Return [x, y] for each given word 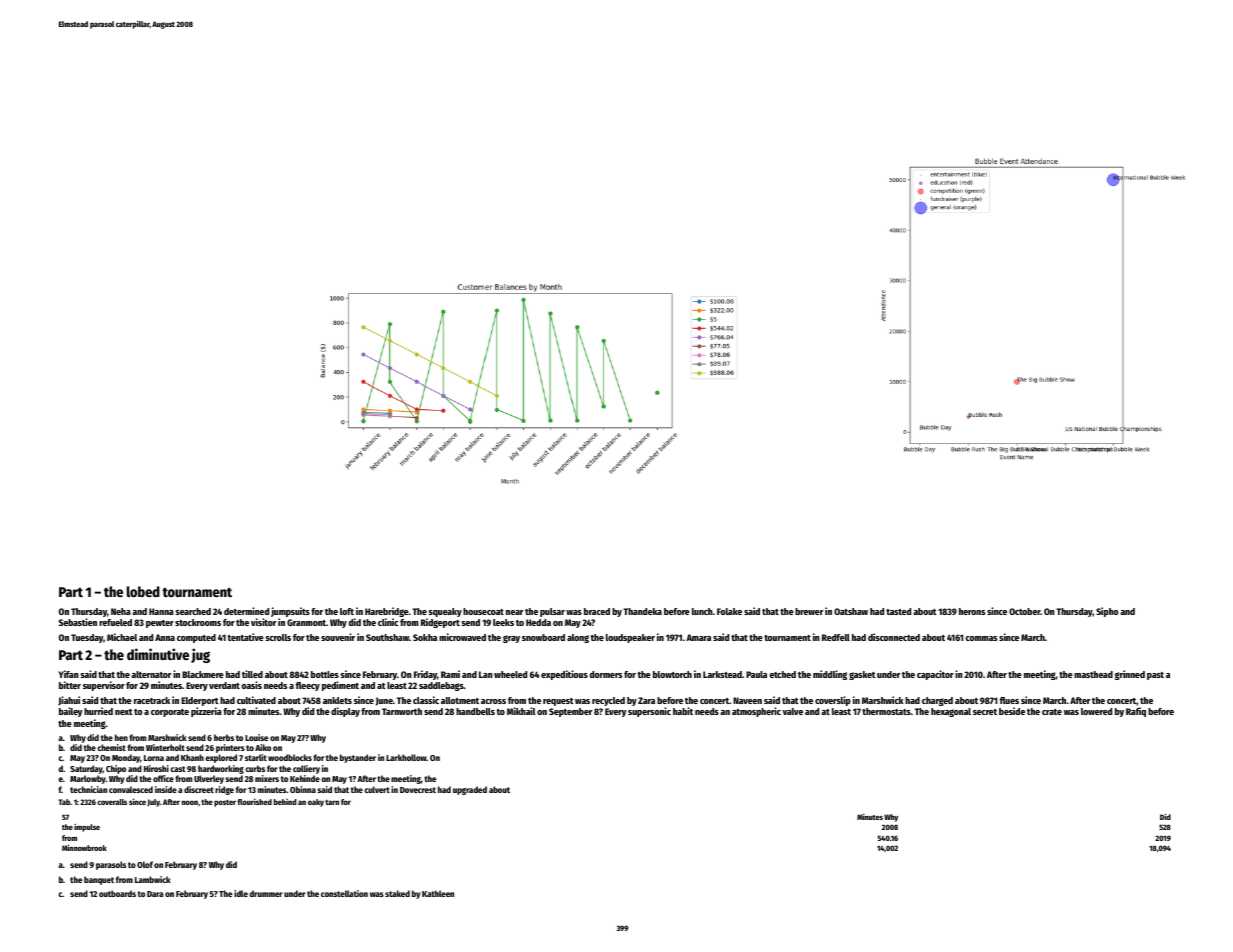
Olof [145, 864]
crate [1052, 712]
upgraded [470, 790]
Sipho [1107, 612]
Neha [121, 611]
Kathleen [438, 893]
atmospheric [756, 712]
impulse [87, 828]
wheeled [510, 674]
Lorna [154, 758]
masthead [1093, 674]
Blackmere [203, 674]
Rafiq [1136, 712]
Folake [729, 611]
